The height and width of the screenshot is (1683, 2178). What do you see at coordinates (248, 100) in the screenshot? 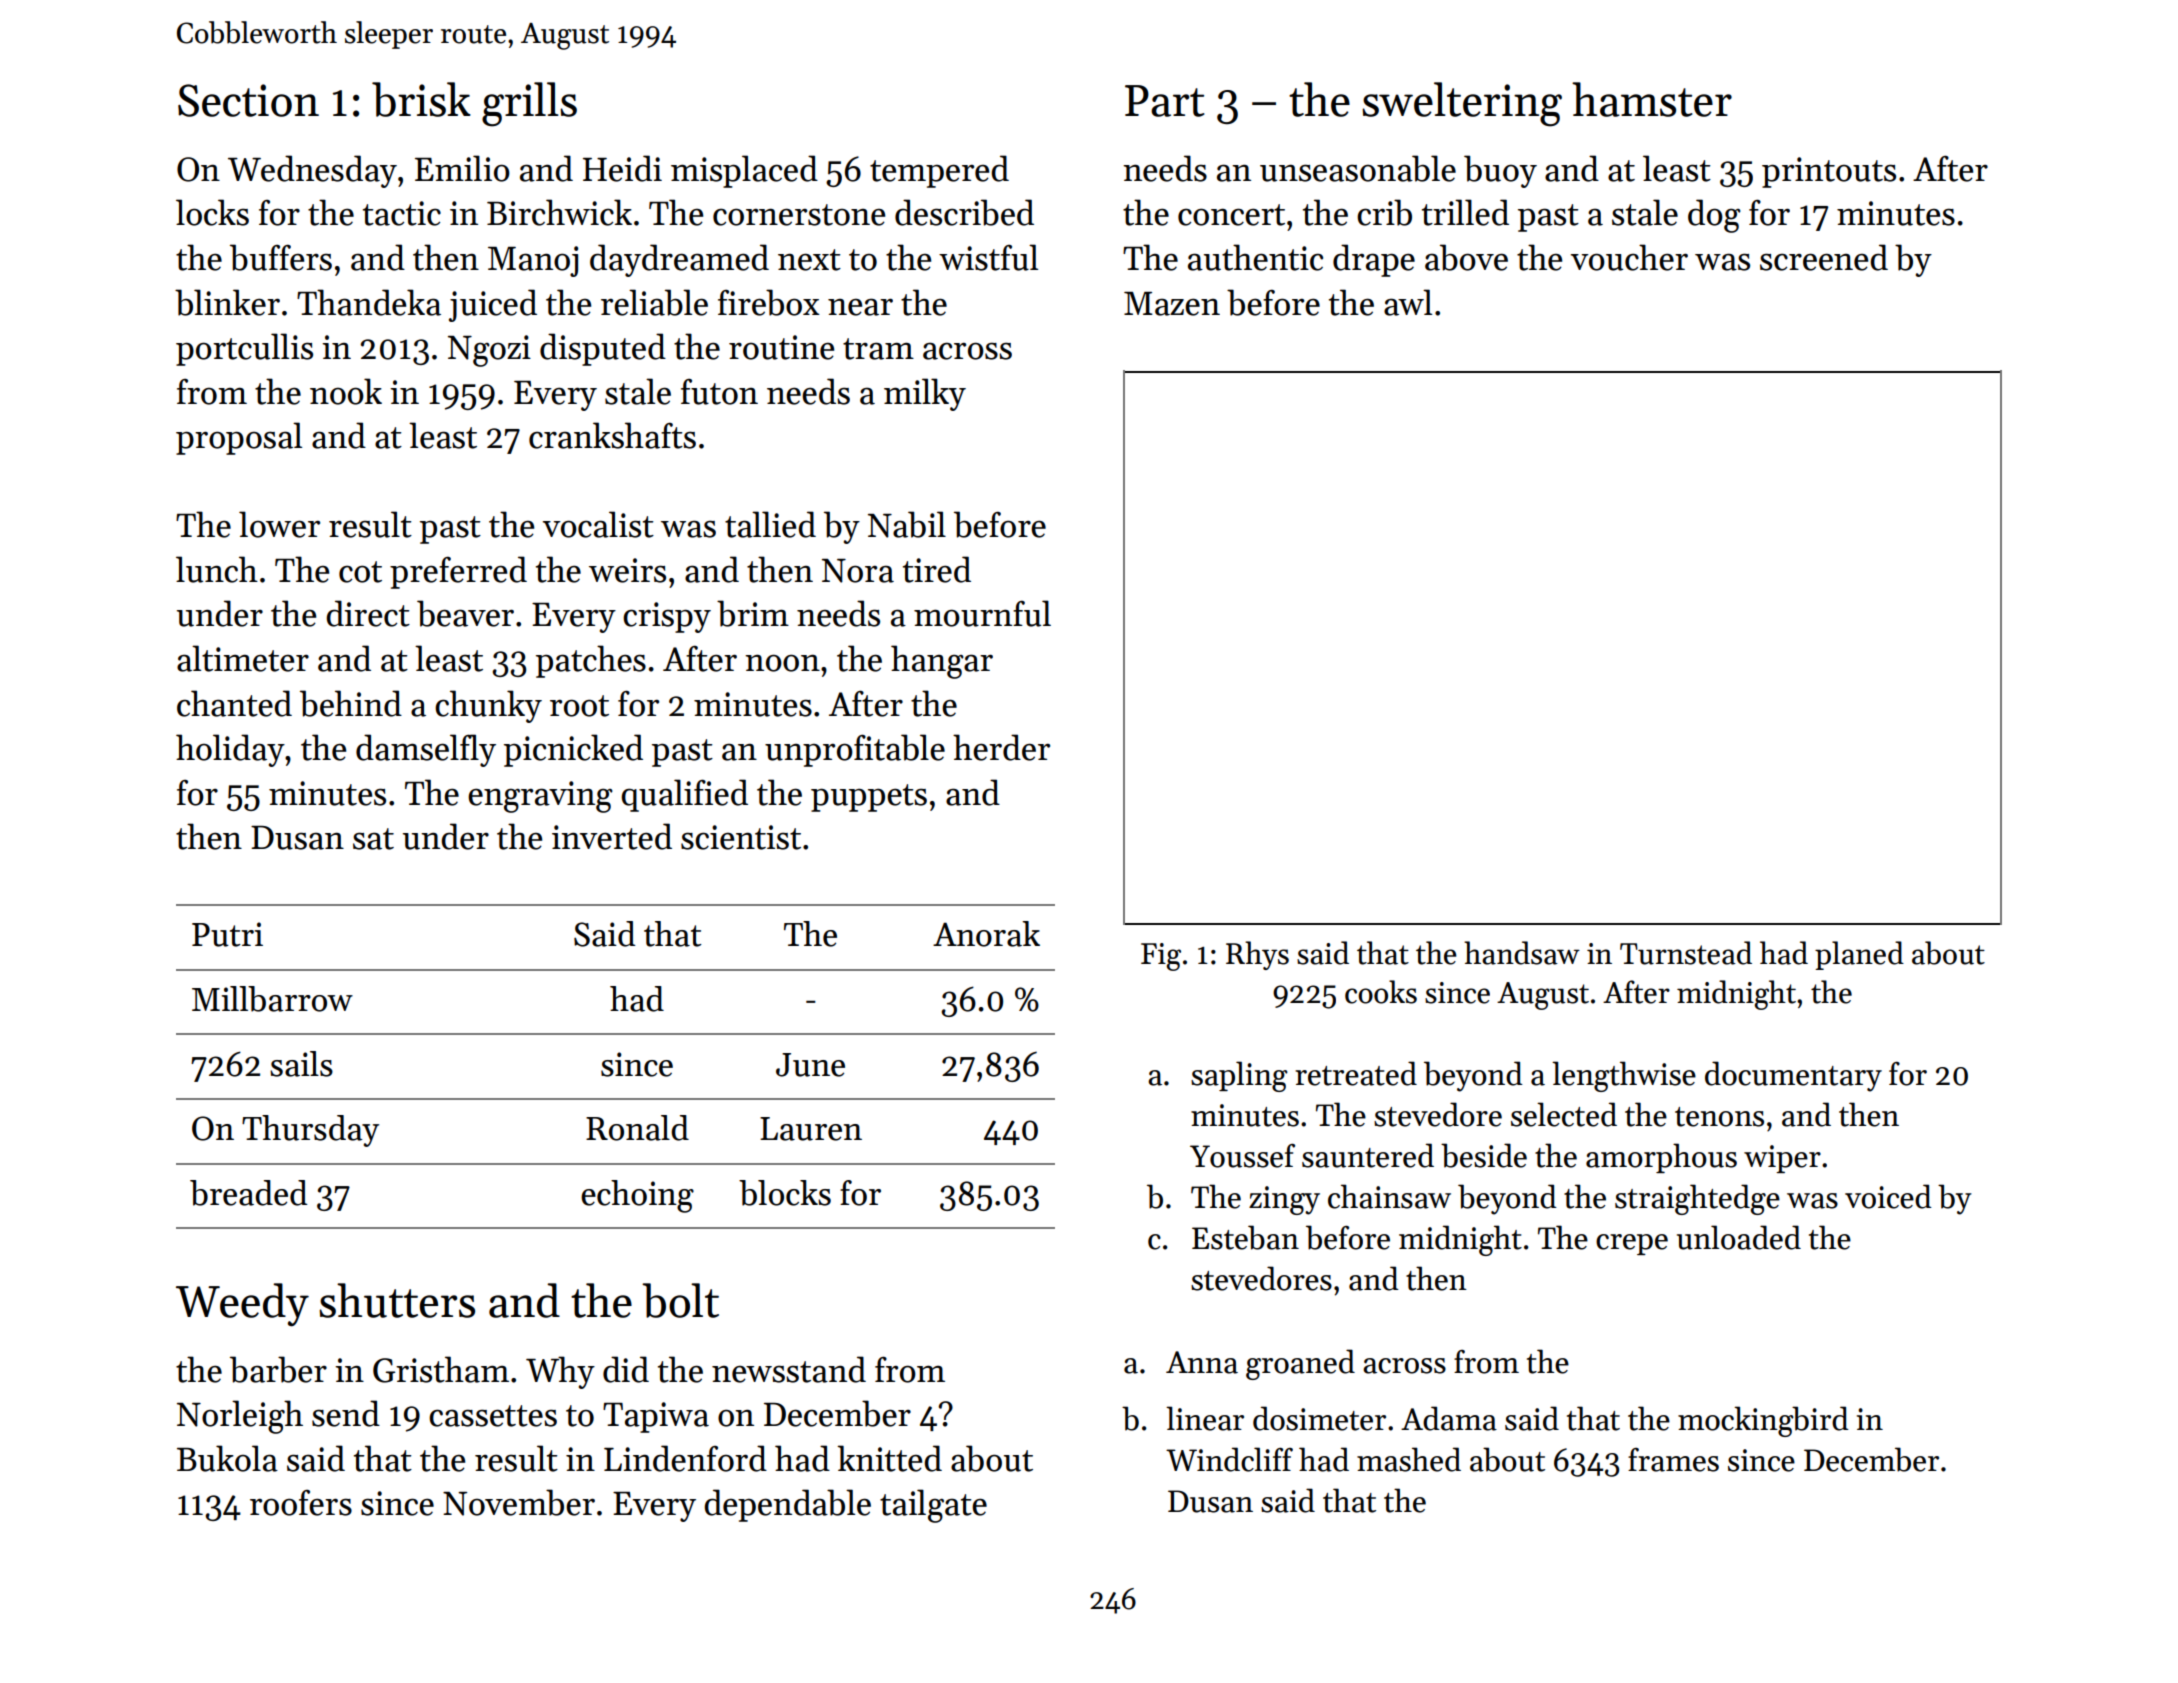
I see `Section` at bounding box center [248, 100].
